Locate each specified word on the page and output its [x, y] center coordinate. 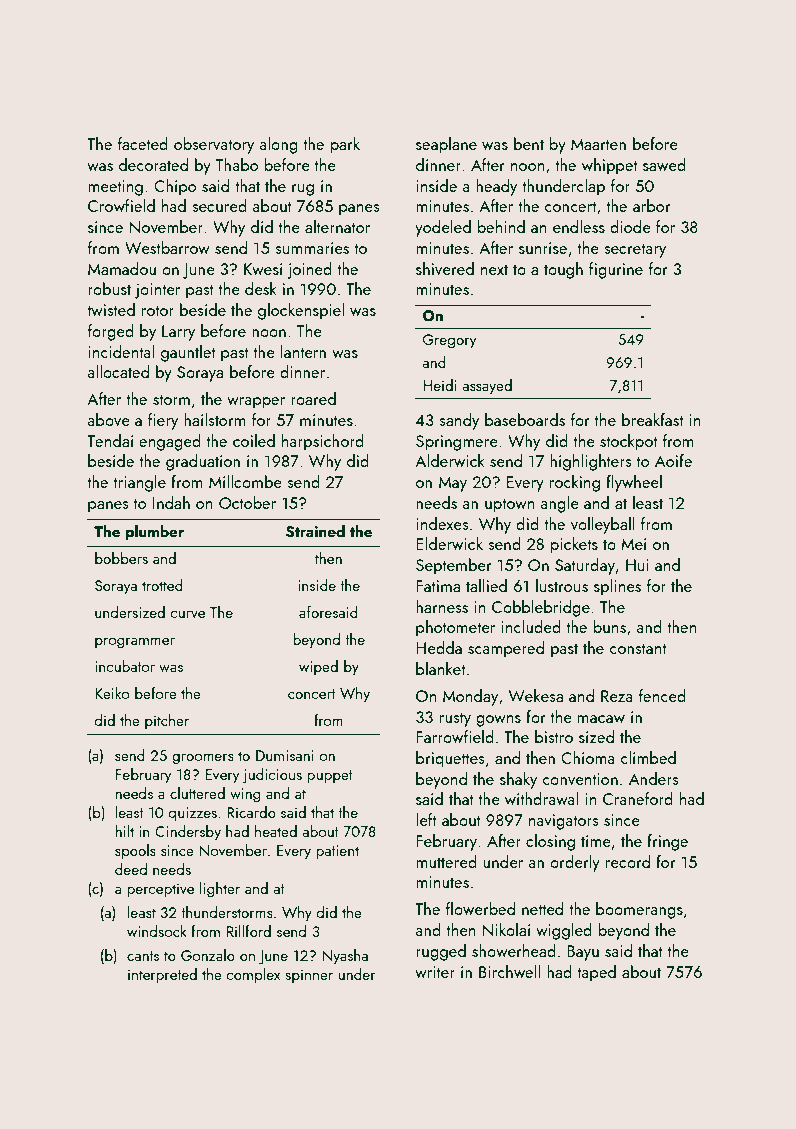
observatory [214, 145]
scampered [506, 649]
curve [187, 614]
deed [131, 869]
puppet [330, 776]
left [426, 819]
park [345, 145]
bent [529, 143]
